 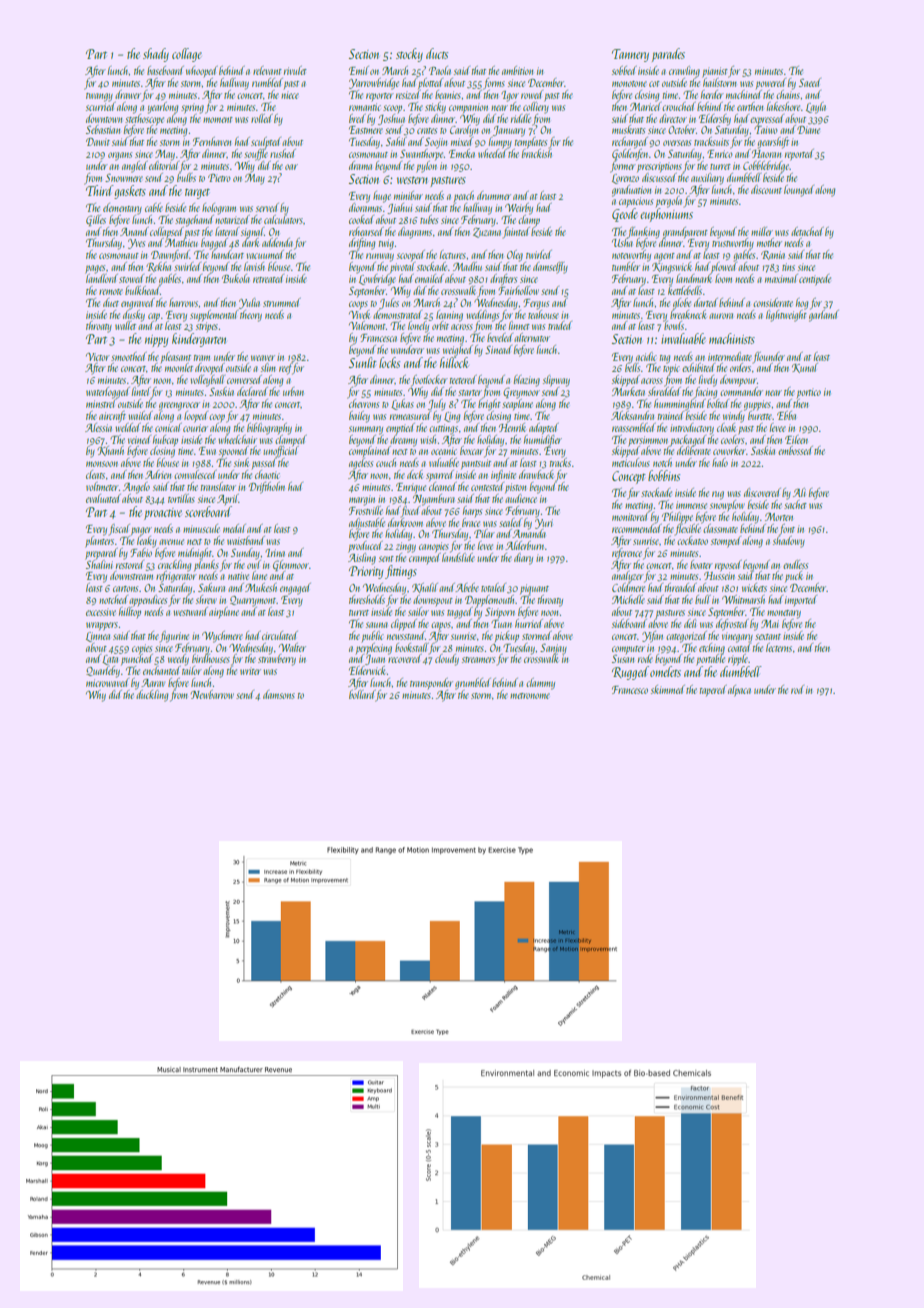 What do you see at coordinates (536, 304) in the screenshot?
I see `Fergus` at bounding box center [536, 304].
